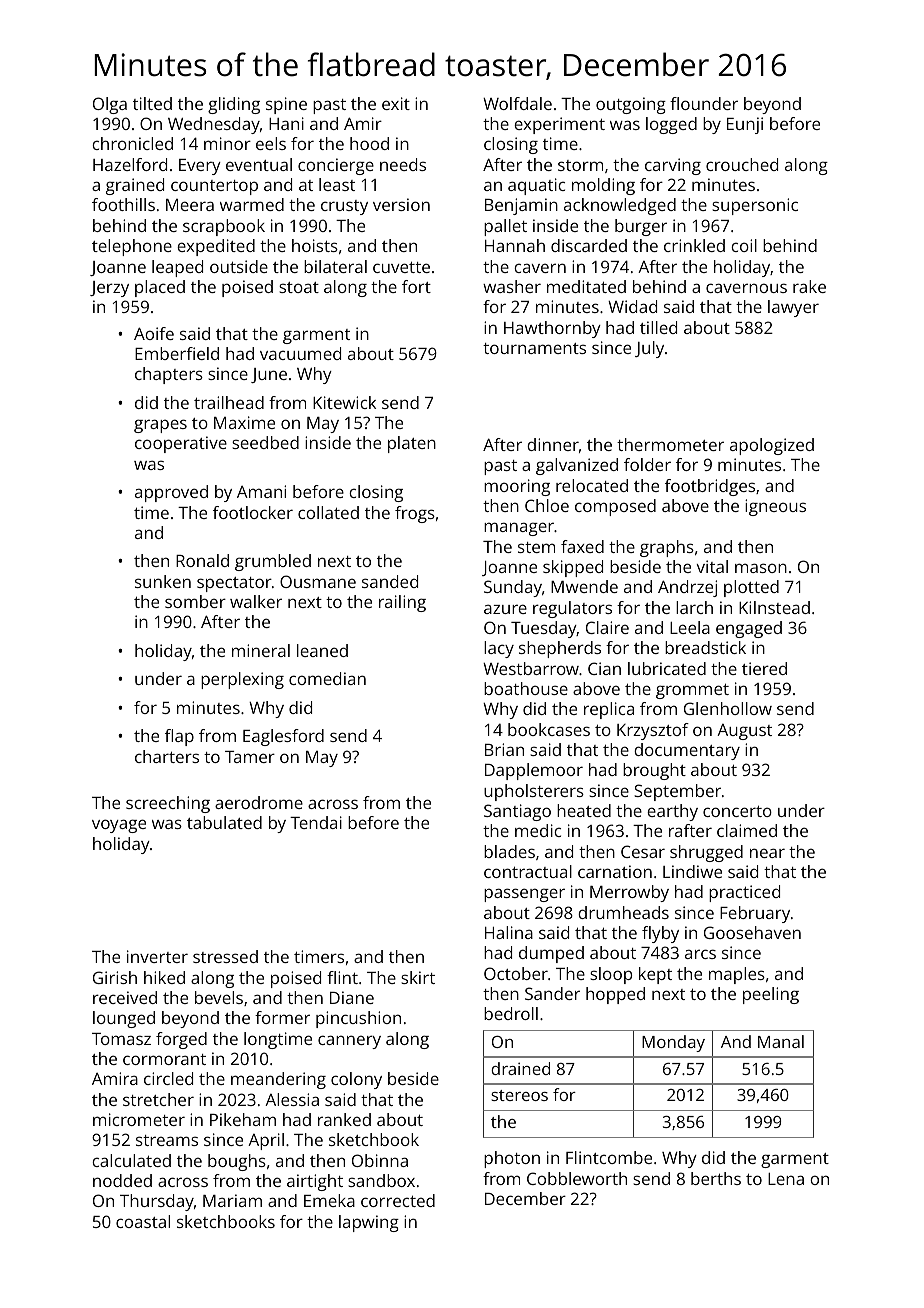 This image has height=1308, width=924. I want to click on larch, so click(694, 607).
